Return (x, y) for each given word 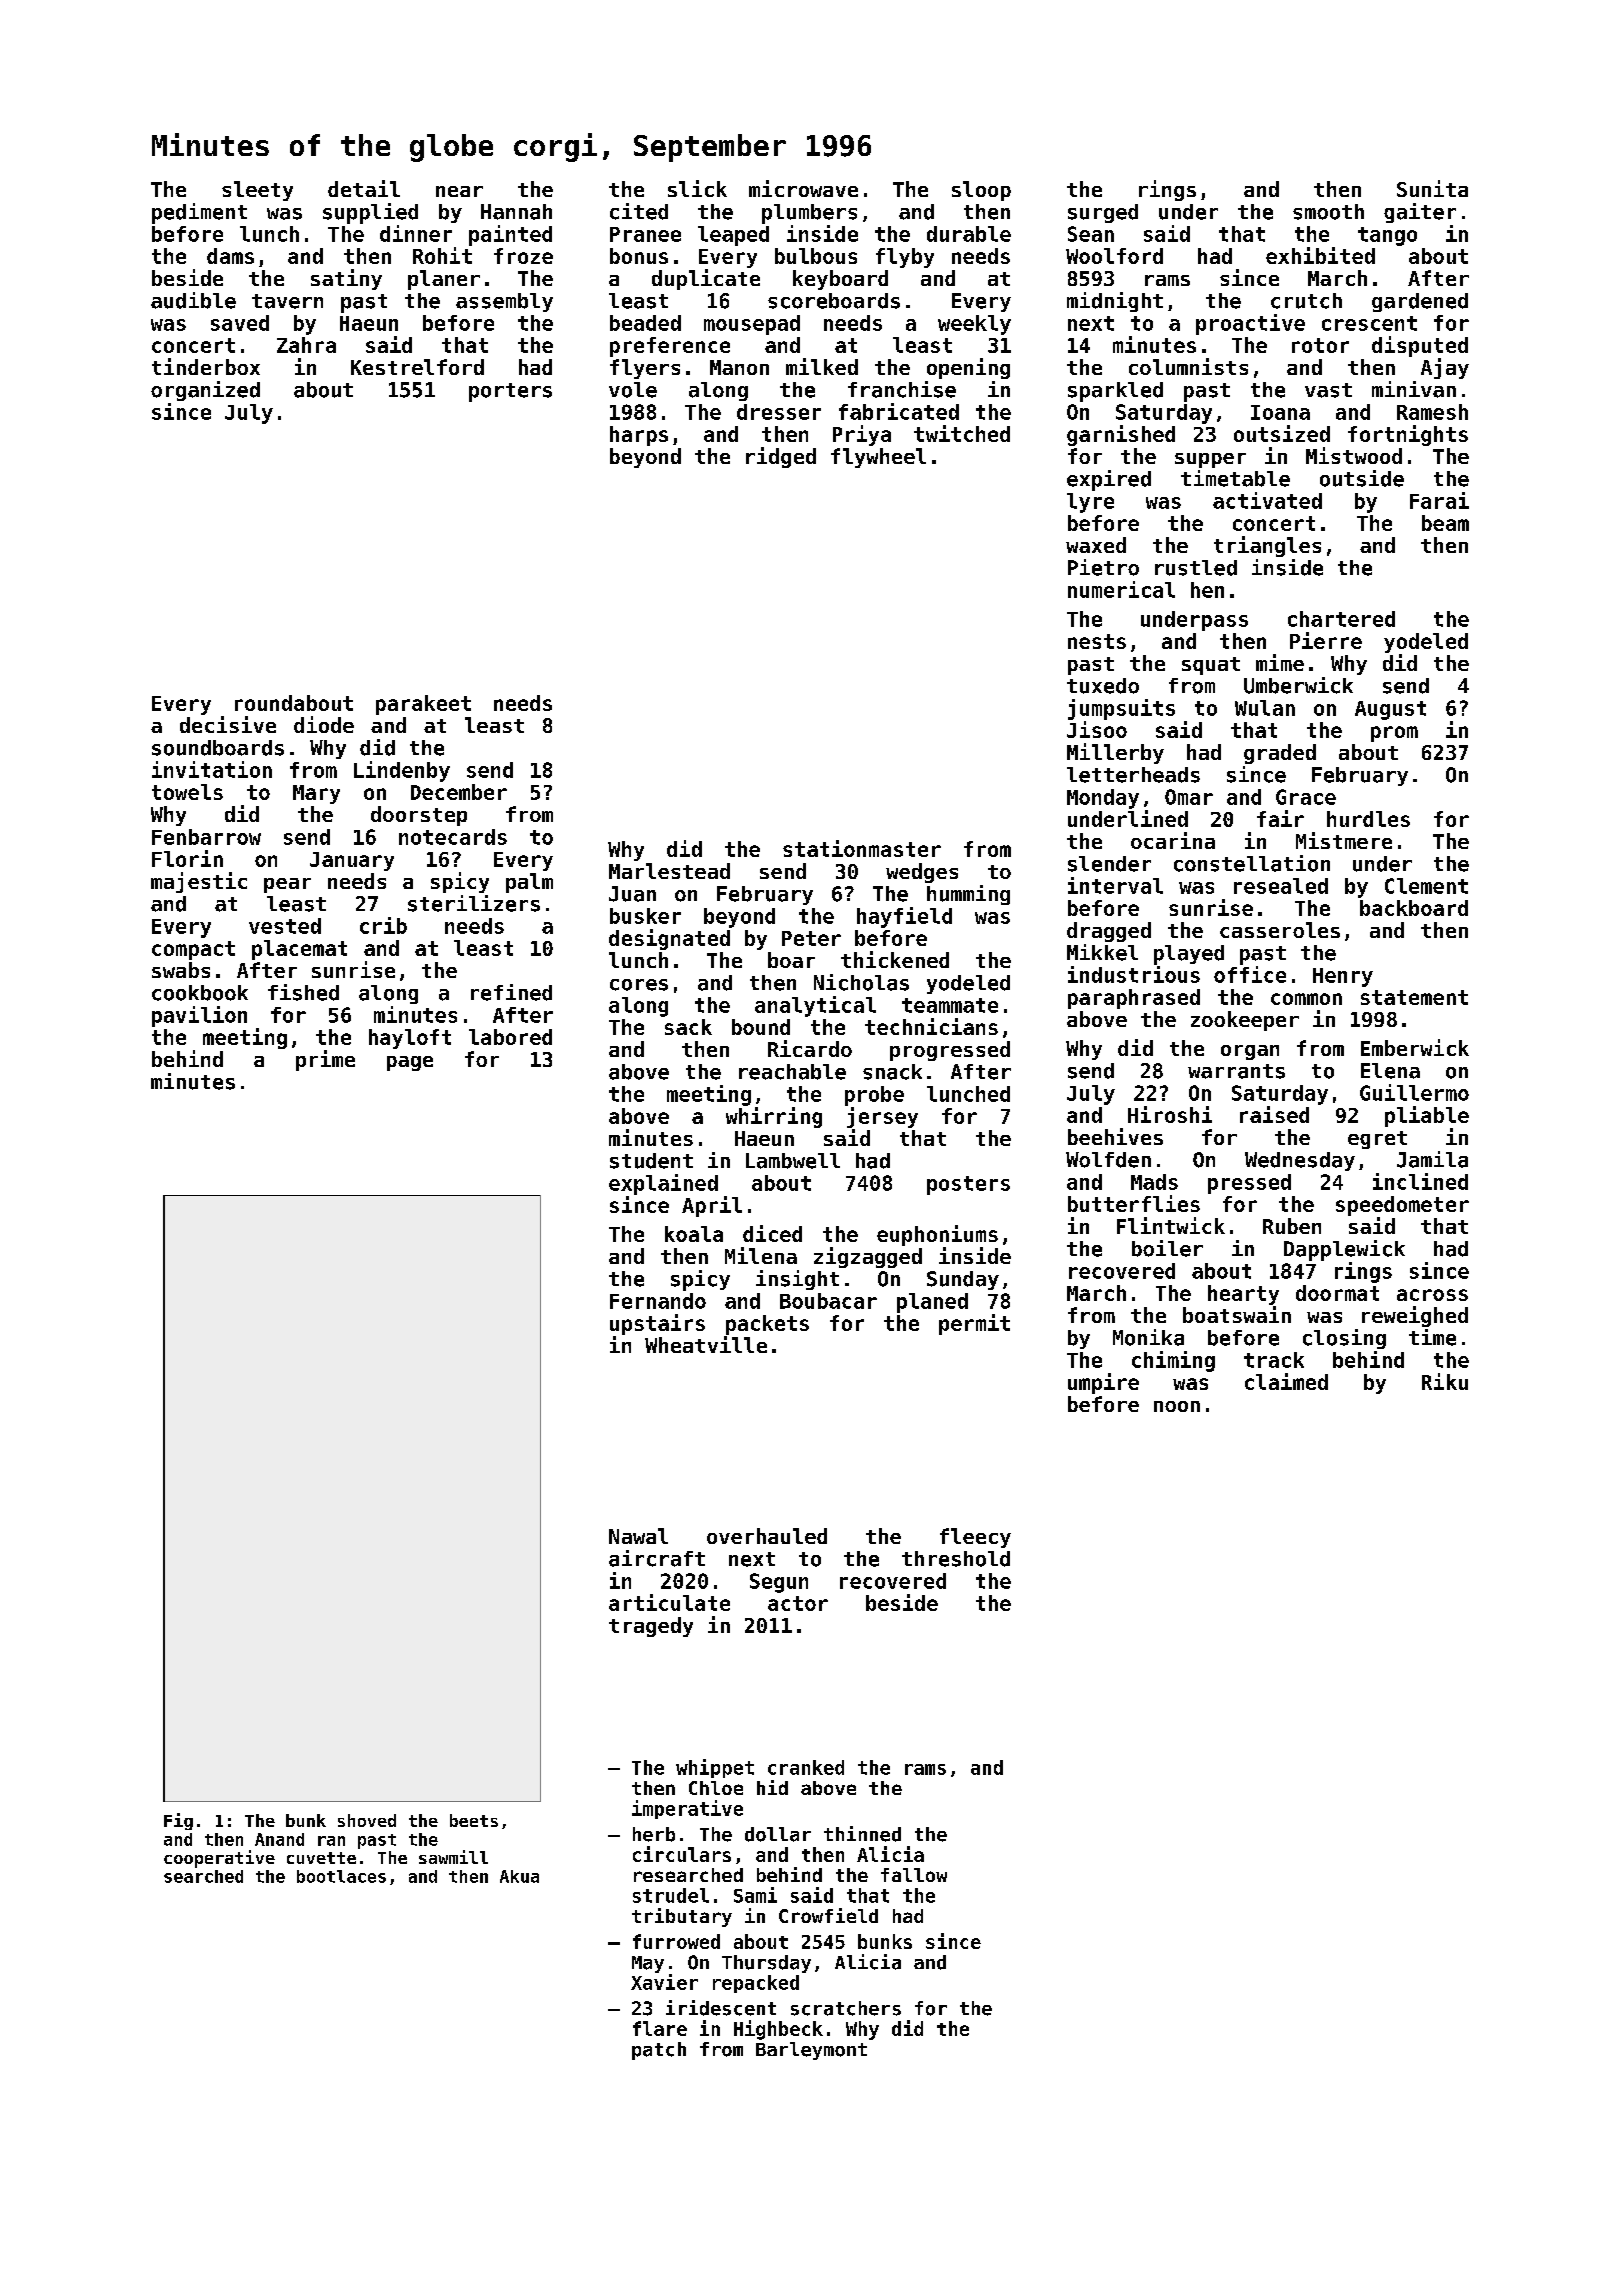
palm (529, 883)
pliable (1427, 1116)
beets (474, 1820)
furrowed (676, 1941)
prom (1394, 734)
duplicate (706, 279)
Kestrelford (417, 367)
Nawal (638, 1536)
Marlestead (669, 871)
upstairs (657, 1324)
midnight (1115, 302)
